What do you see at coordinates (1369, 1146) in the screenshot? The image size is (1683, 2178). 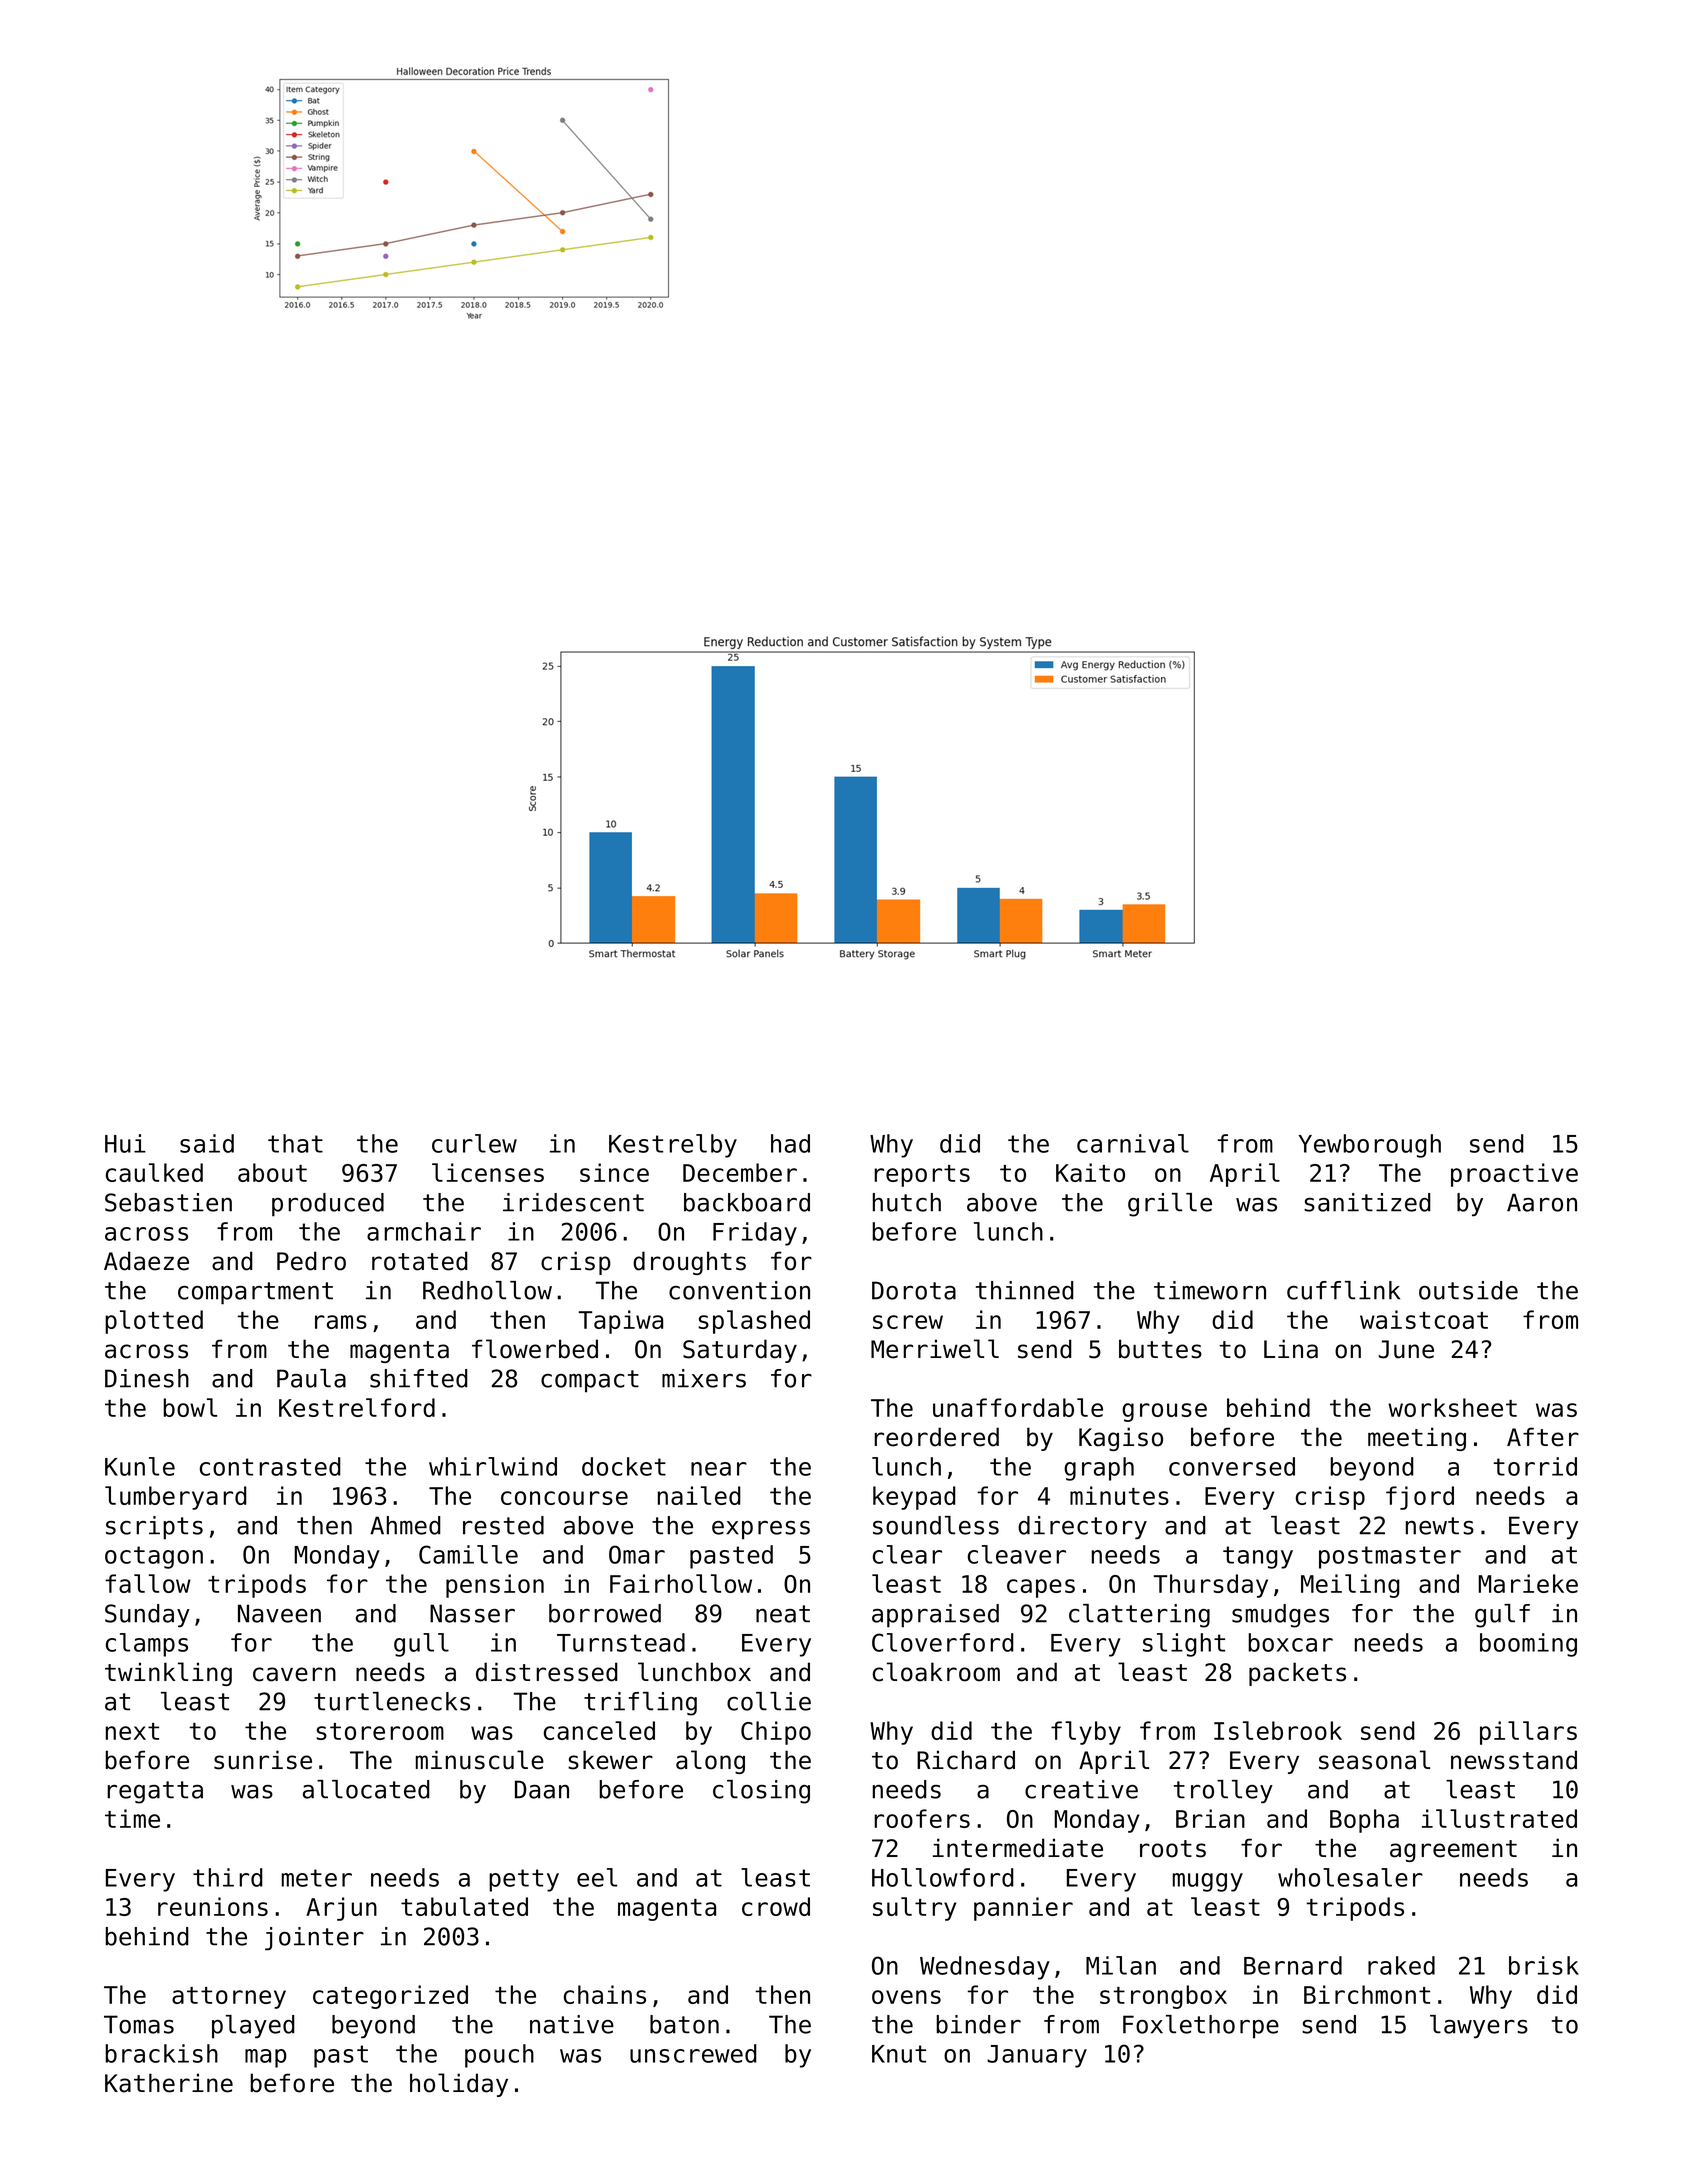 I see `Yewborough` at bounding box center [1369, 1146].
